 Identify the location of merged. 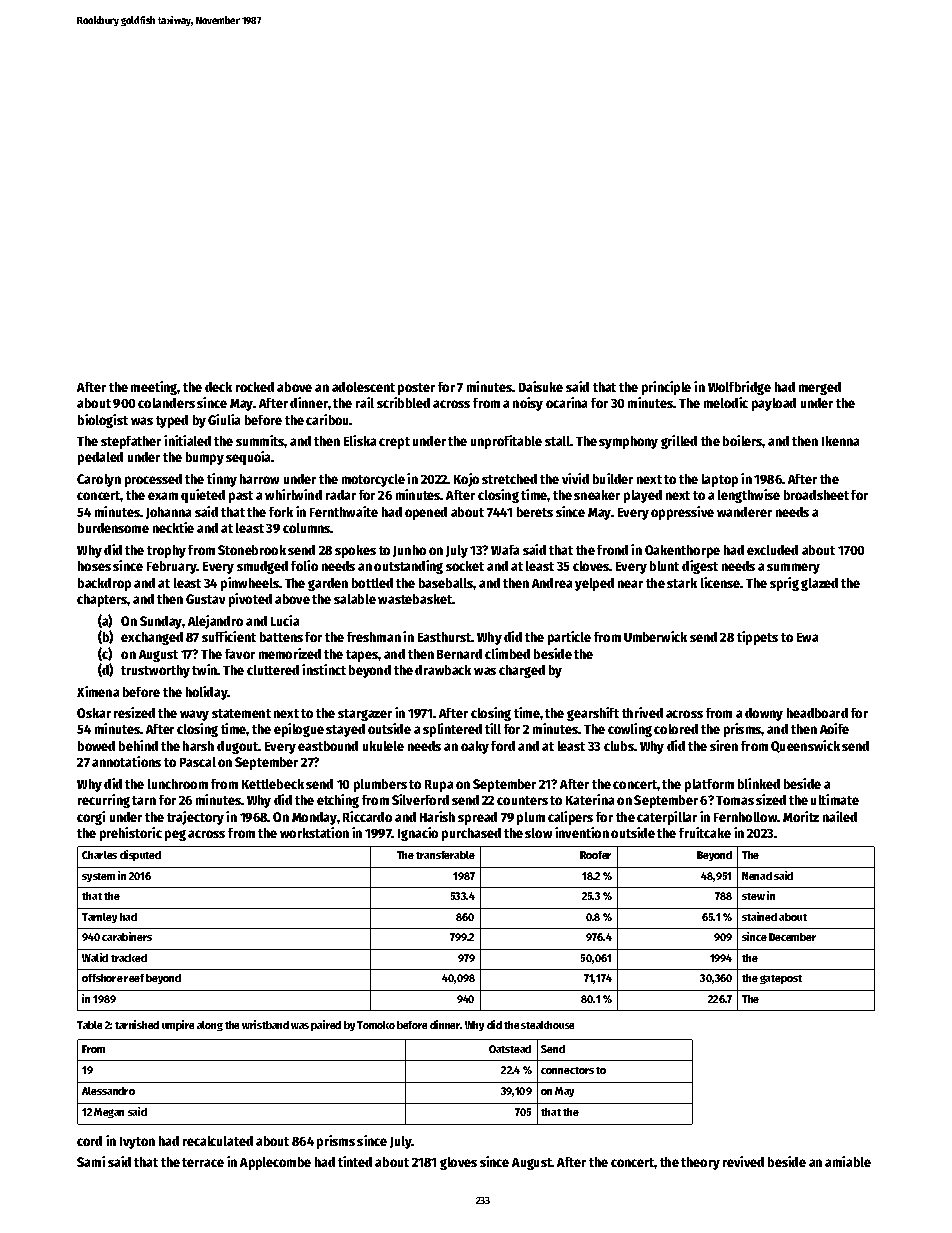
(820, 388).
